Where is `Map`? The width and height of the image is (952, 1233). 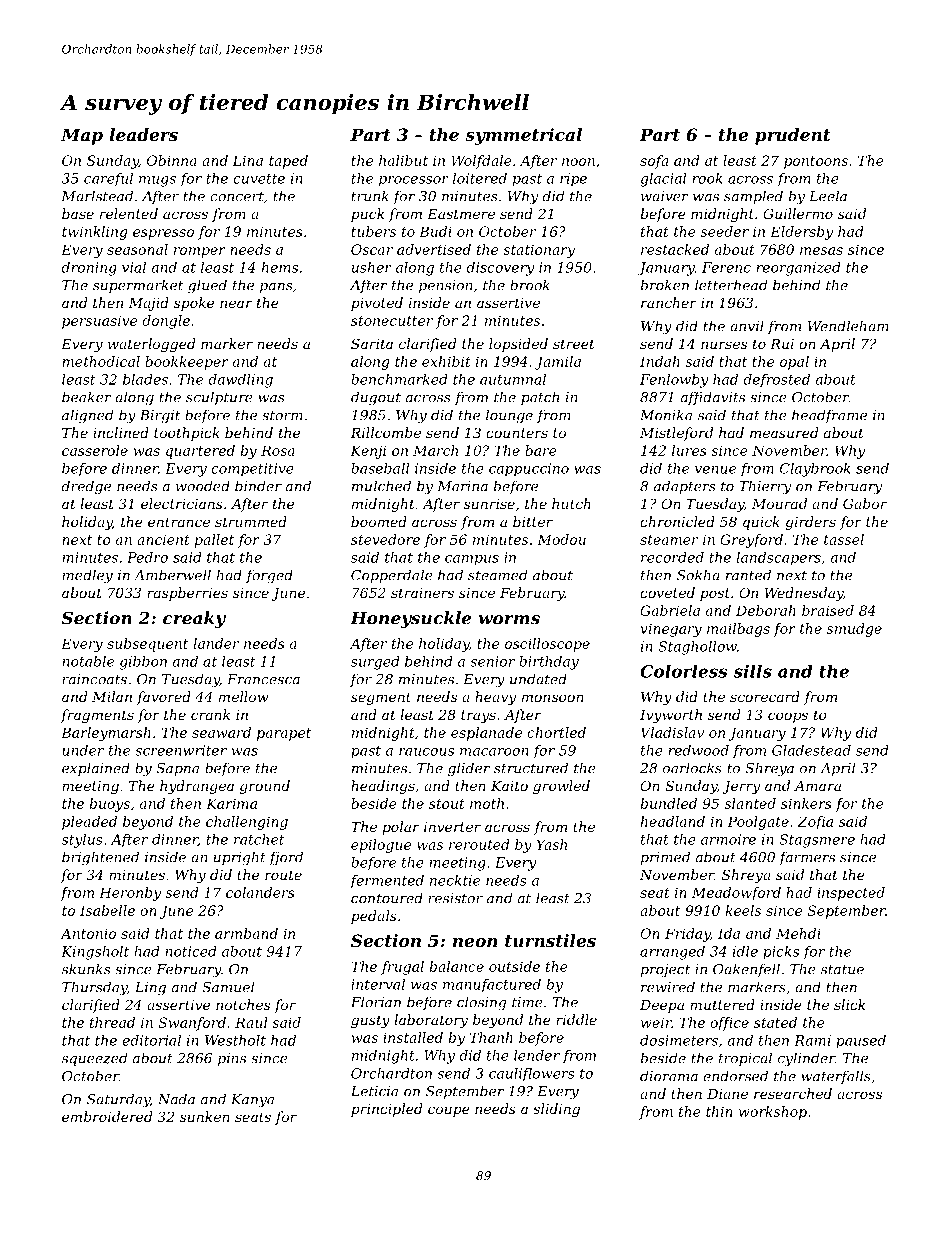 Map is located at coordinates (82, 136).
